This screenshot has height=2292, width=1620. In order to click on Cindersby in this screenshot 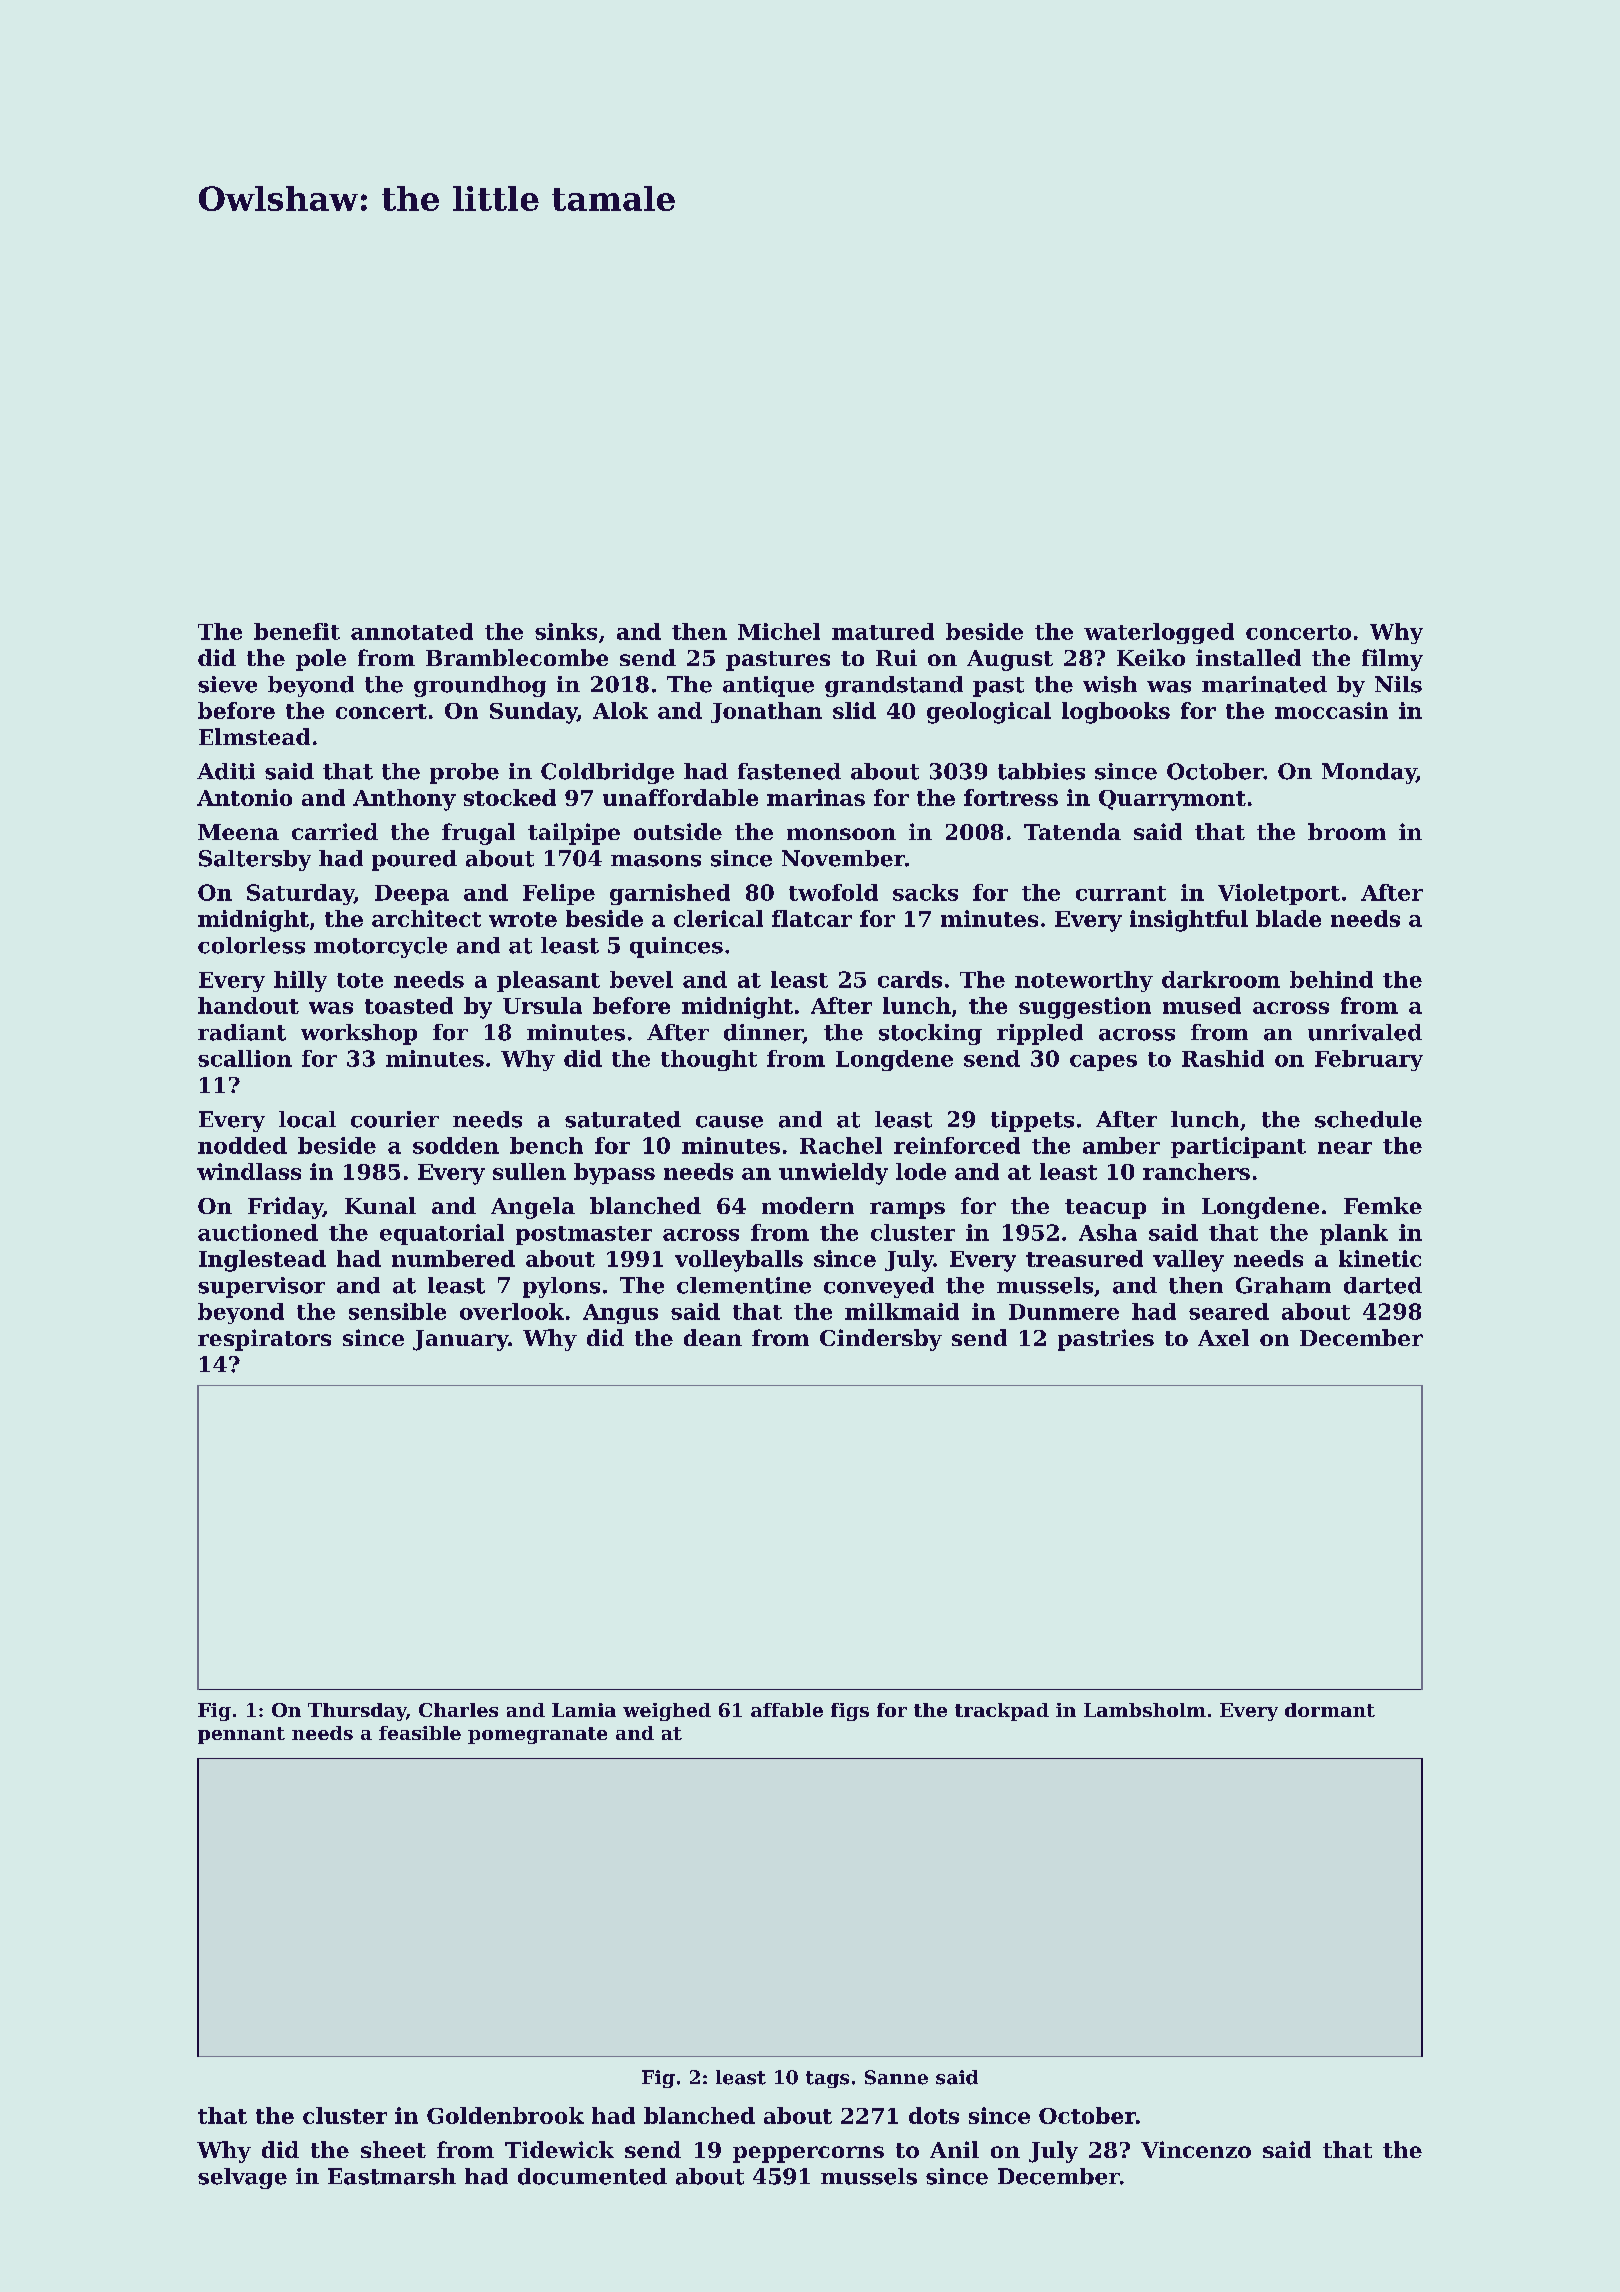, I will do `click(881, 1340)`.
